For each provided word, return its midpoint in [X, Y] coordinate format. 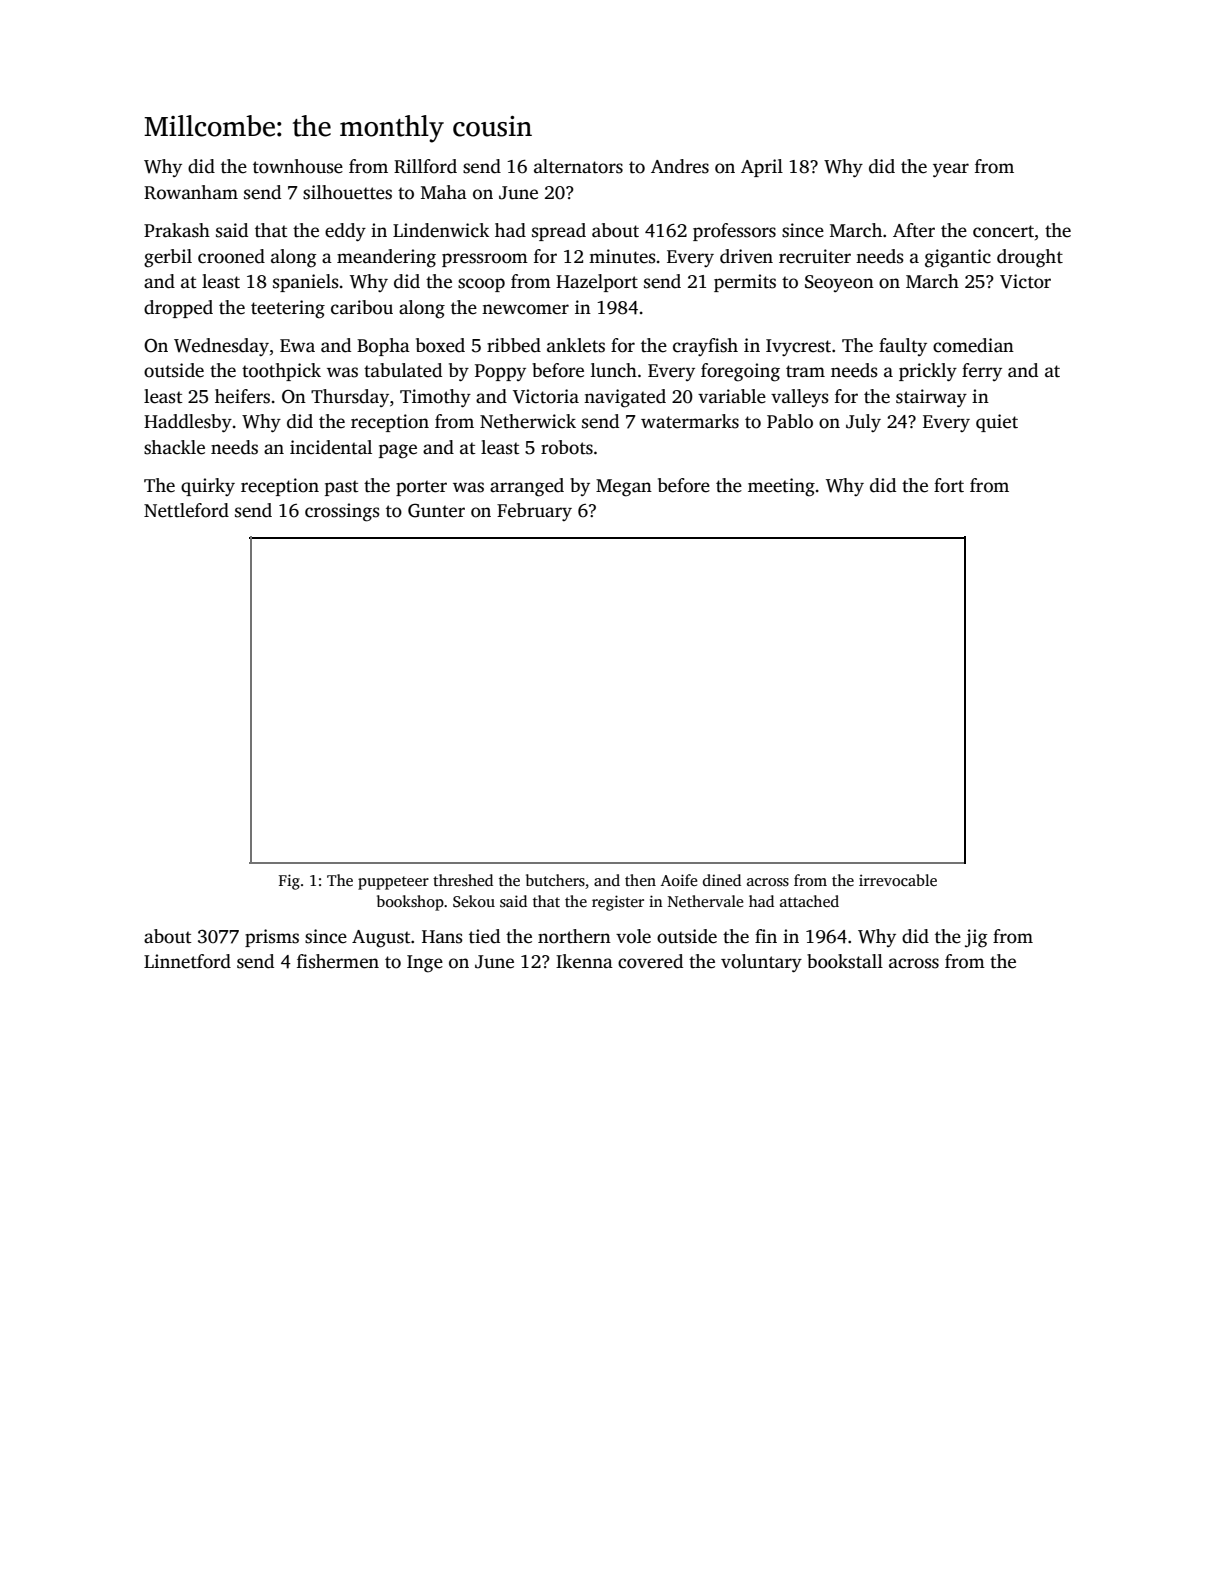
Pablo [790, 421]
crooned [231, 256]
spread [559, 232]
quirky [208, 487]
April [762, 168]
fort [949, 485]
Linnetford [187, 961]
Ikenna [584, 961]
